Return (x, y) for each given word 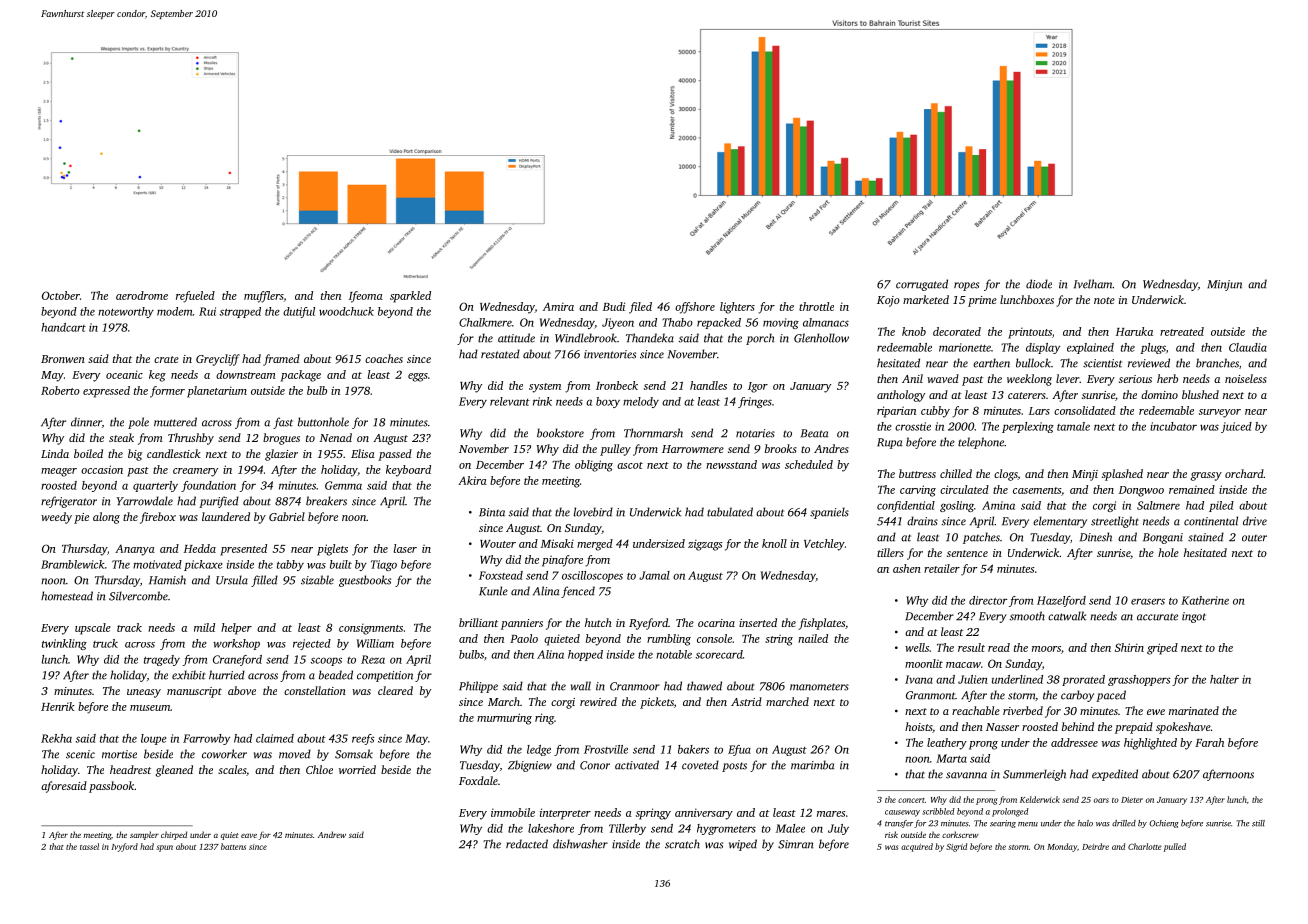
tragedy (162, 660)
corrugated (922, 285)
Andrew (332, 834)
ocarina (716, 623)
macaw (963, 665)
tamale (1073, 426)
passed (395, 455)
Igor (758, 387)
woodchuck (346, 311)
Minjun (1224, 285)
